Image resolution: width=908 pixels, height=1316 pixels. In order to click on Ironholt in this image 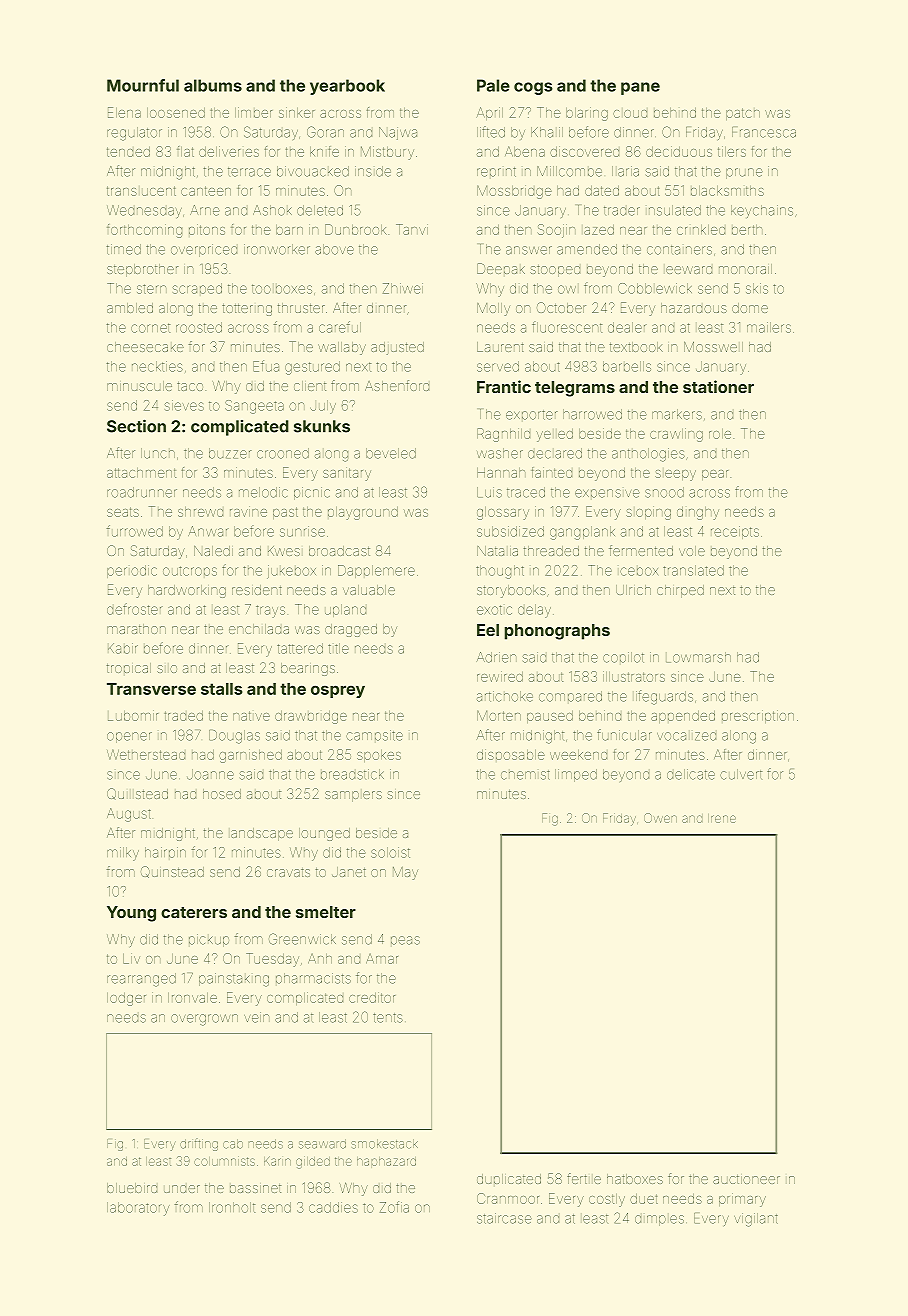, I will do `click(232, 1207)`.
